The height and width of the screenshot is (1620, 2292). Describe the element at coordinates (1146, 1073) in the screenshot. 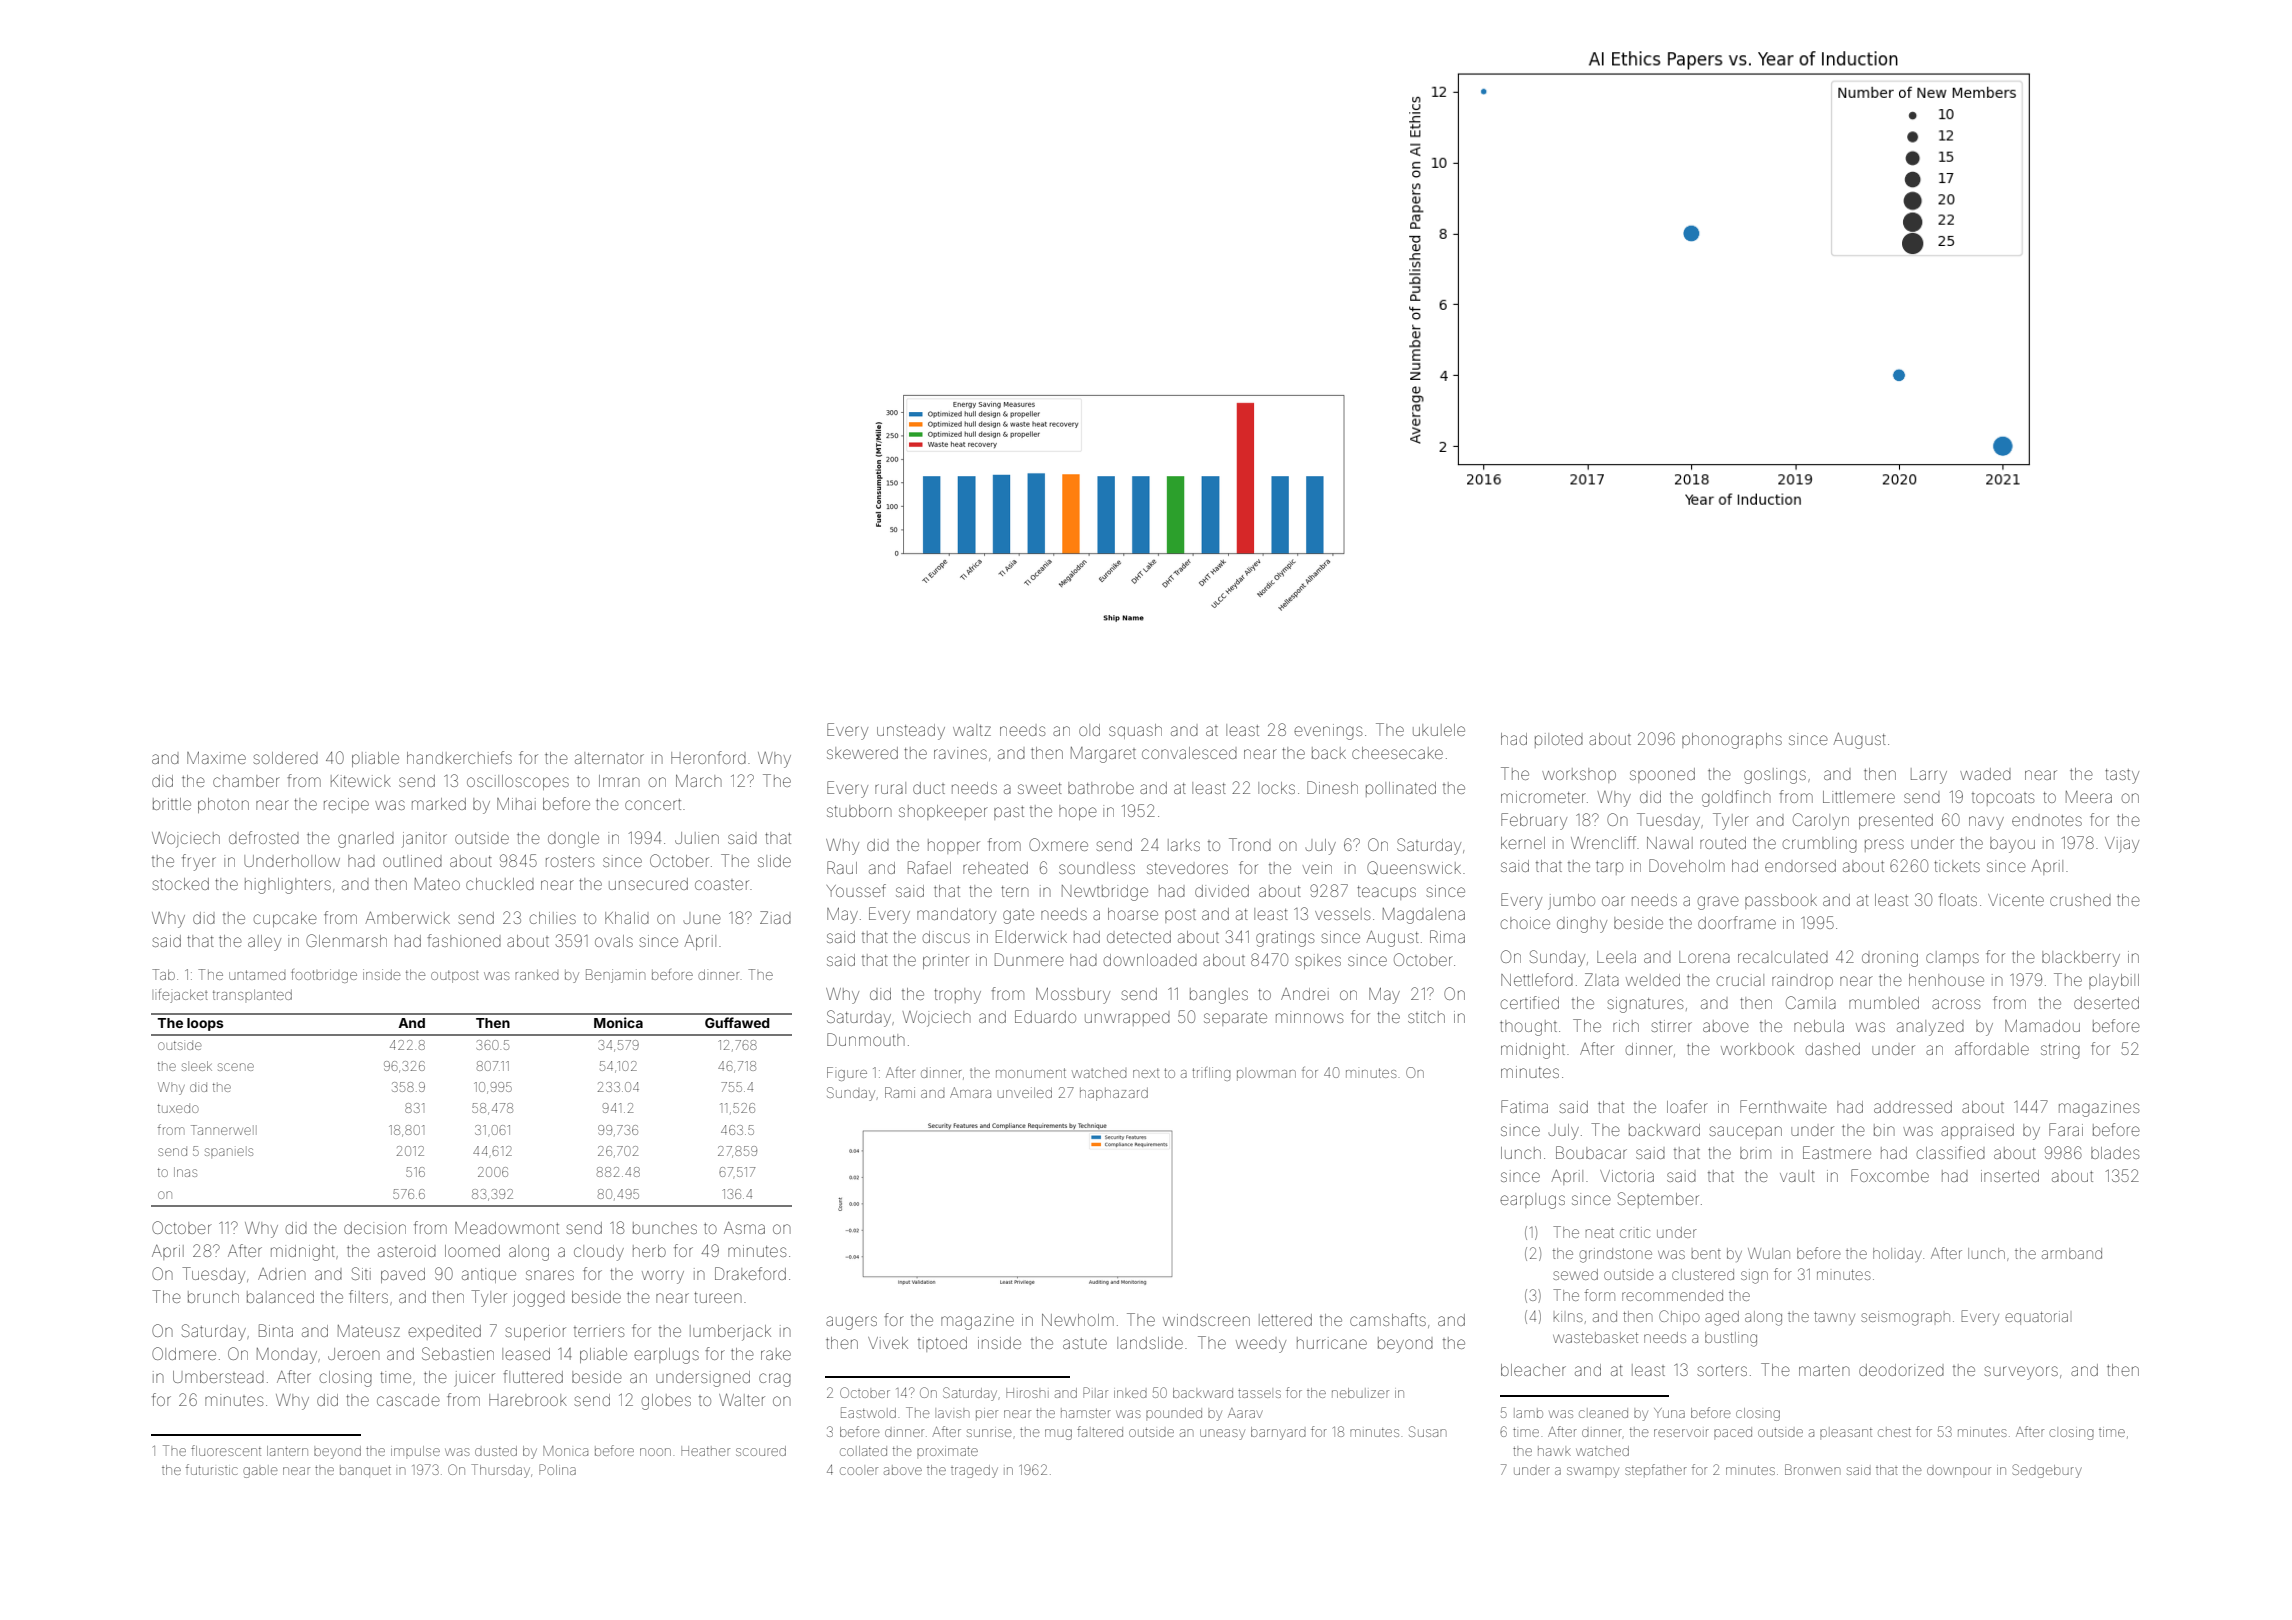

I see `next` at that location.
